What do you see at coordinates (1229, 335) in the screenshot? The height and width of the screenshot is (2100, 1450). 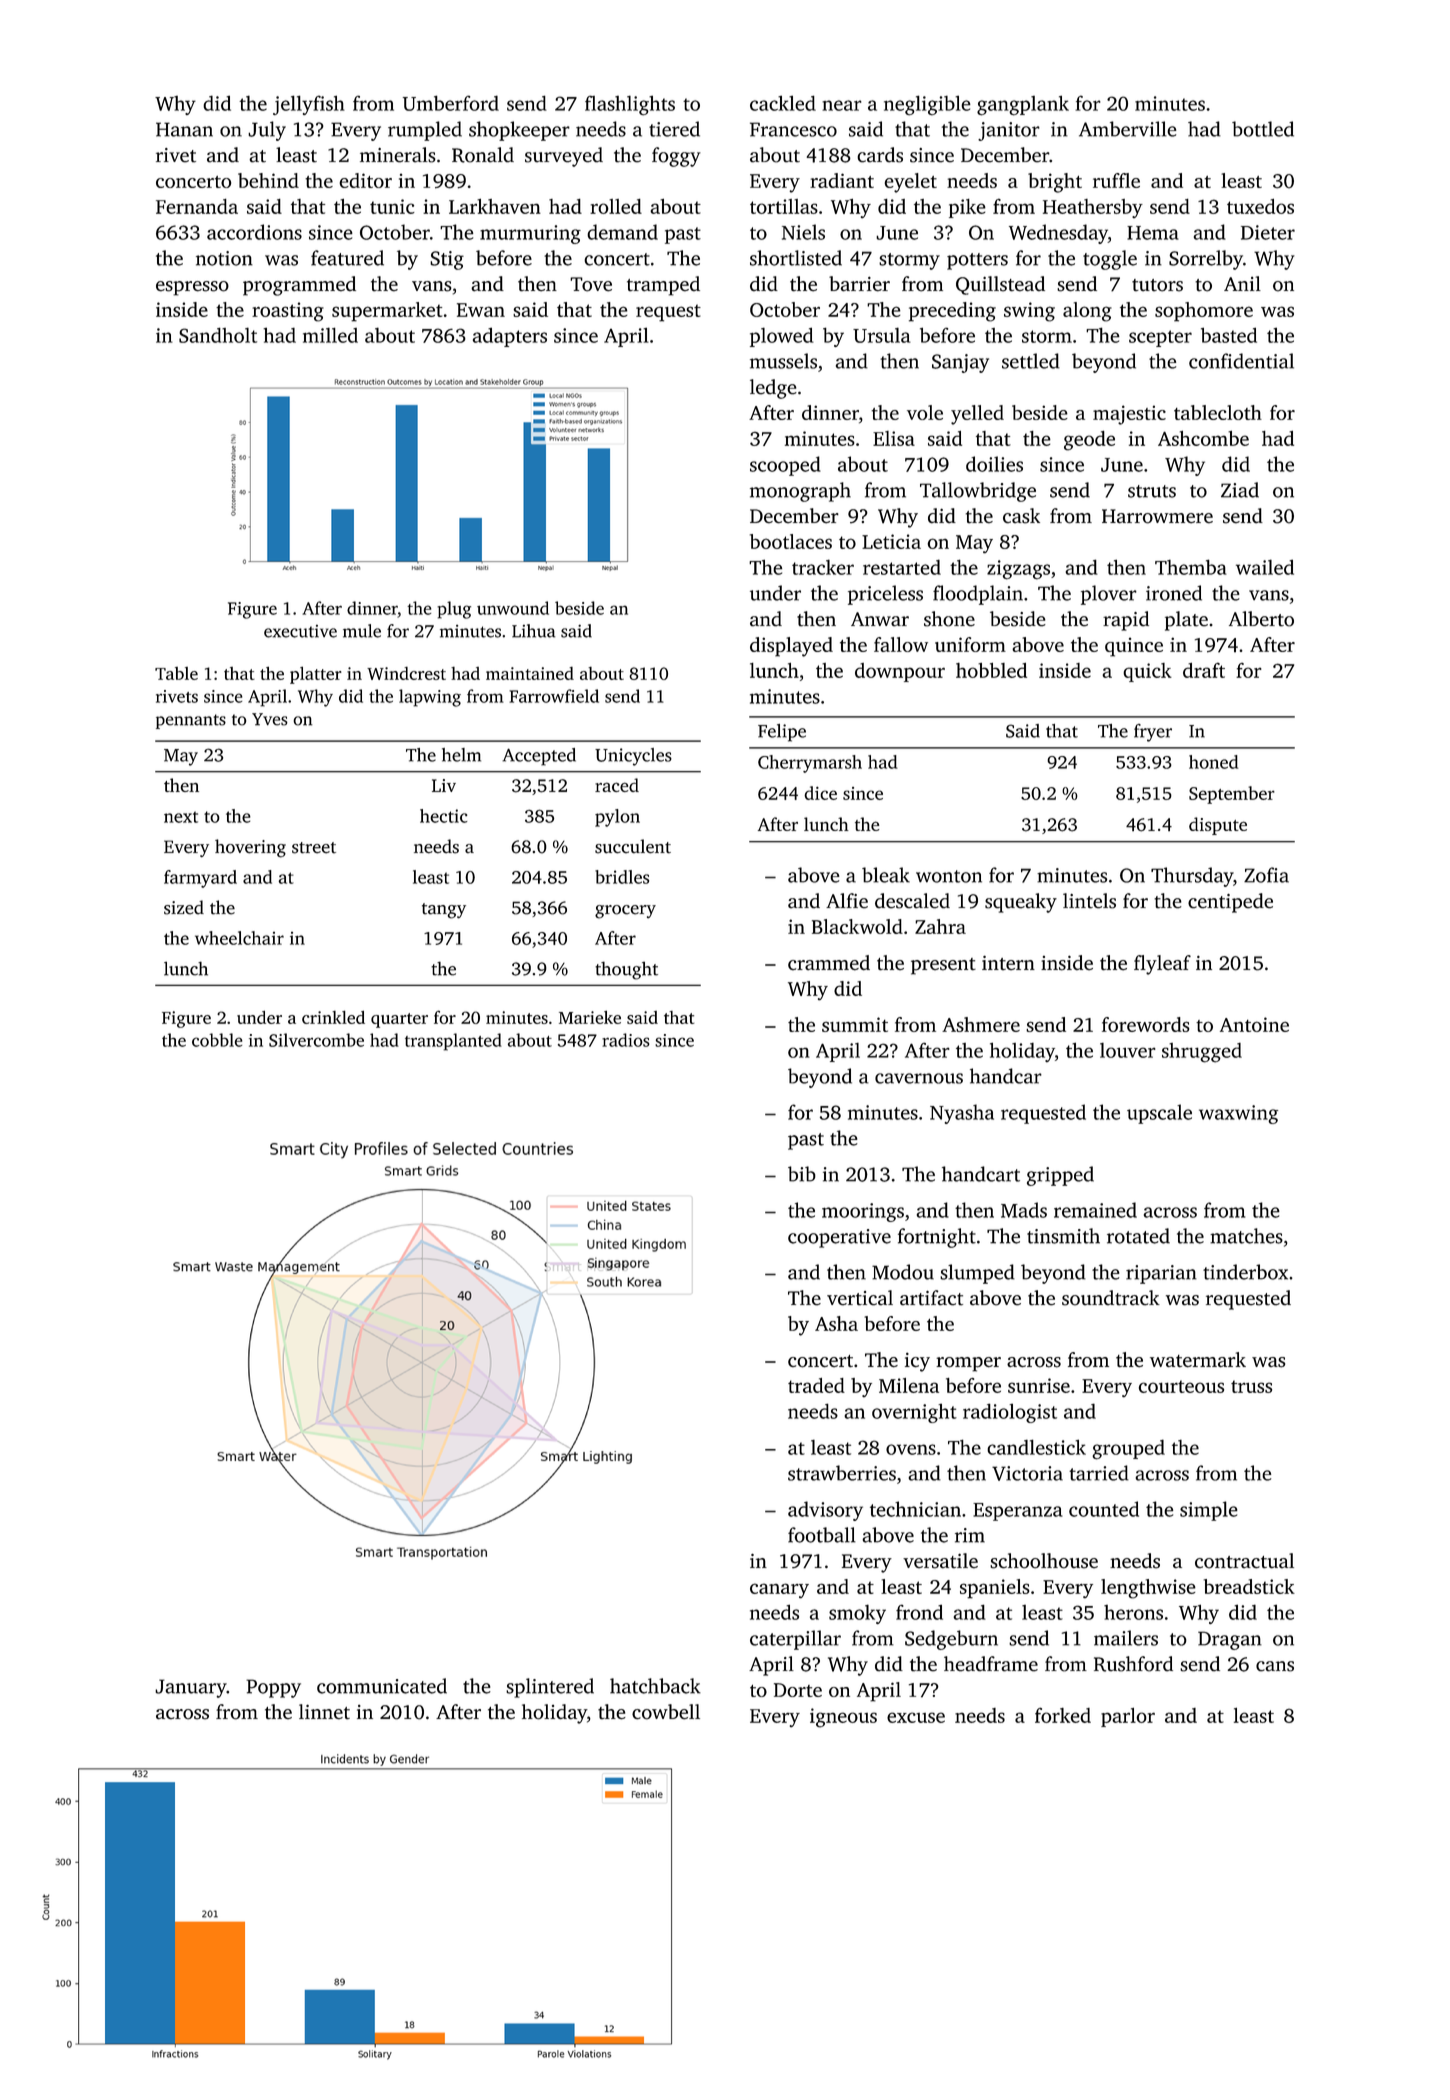 I see `basted` at bounding box center [1229, 335].
